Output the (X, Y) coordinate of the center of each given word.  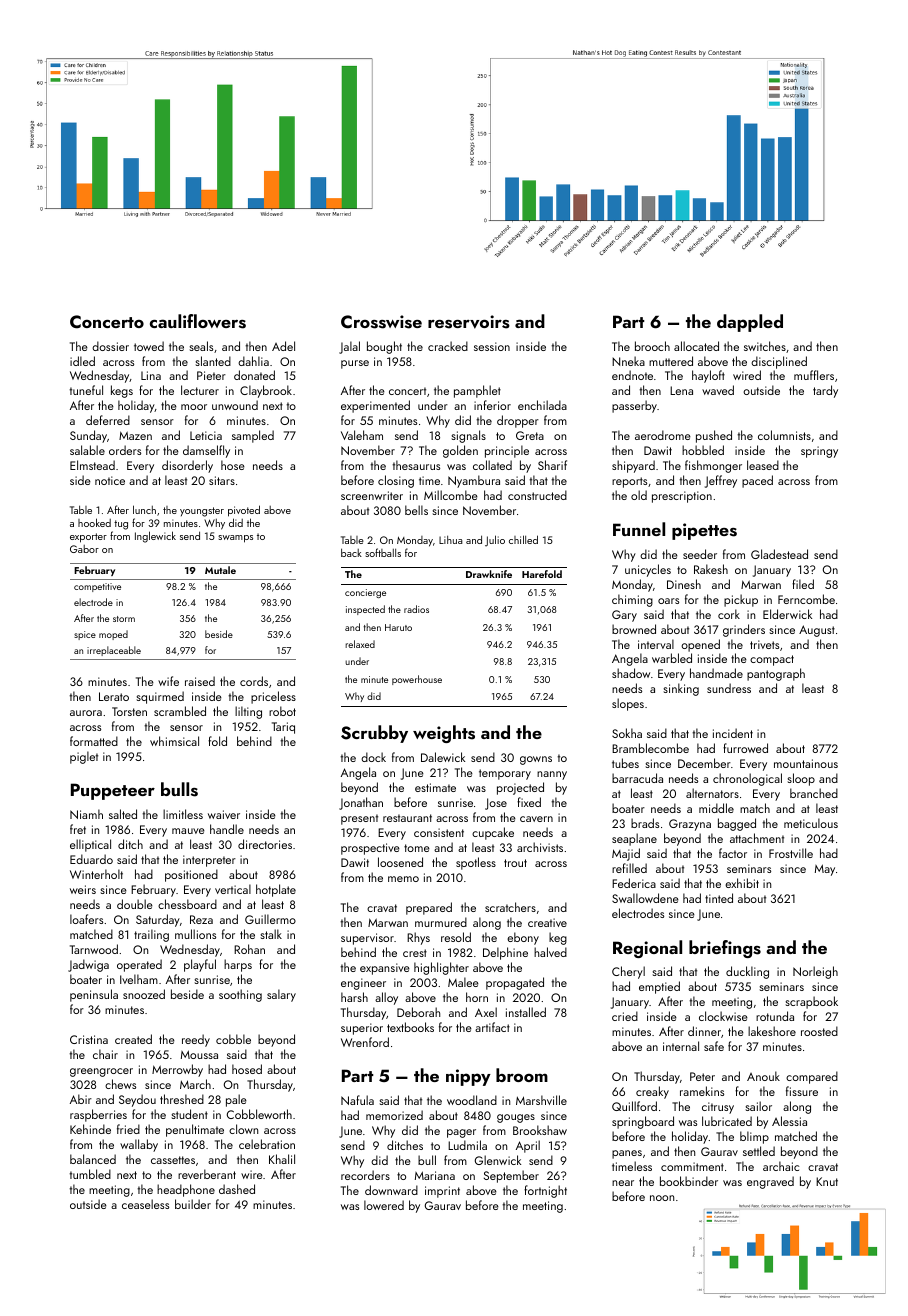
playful (200, 965)
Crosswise (381, 322)
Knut (827, 1181)
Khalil (282, 1159)
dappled (750, 323)
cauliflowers (198, 321)
